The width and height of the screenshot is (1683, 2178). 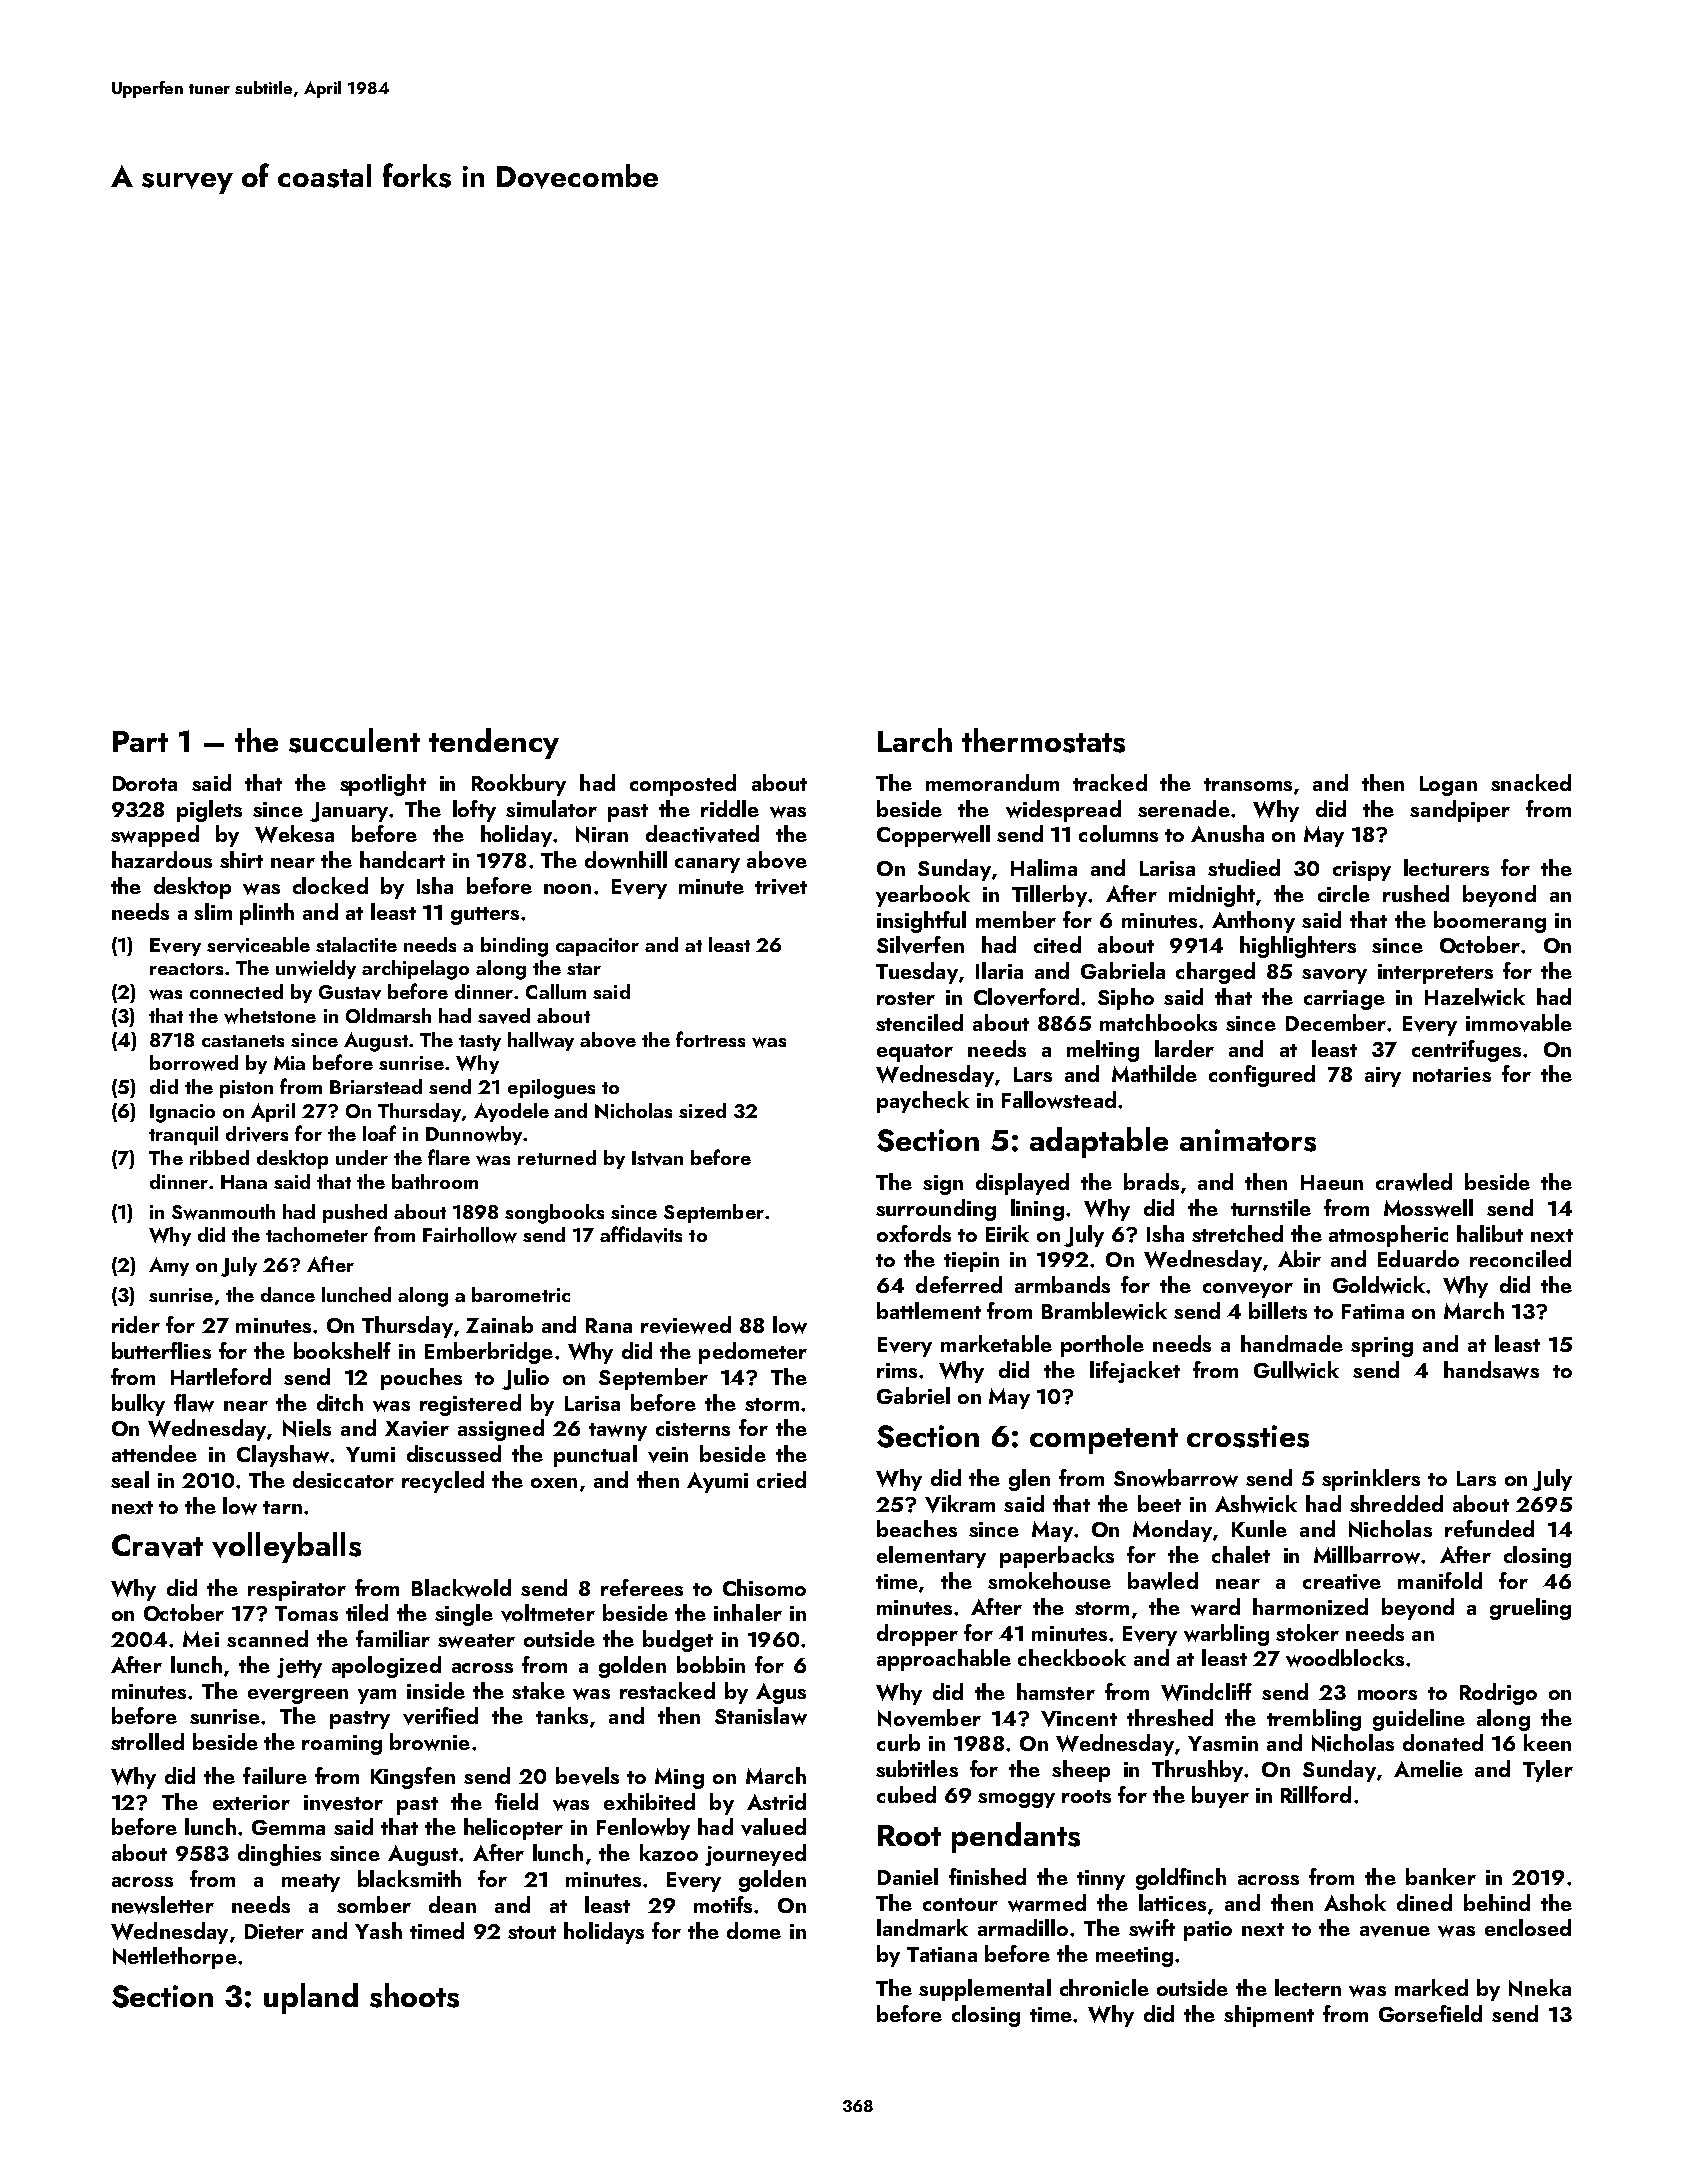 What do you see at coordinates (499, 1324) in the screenshot?
I see `Zainab` at bounding box center [499, 1324].
